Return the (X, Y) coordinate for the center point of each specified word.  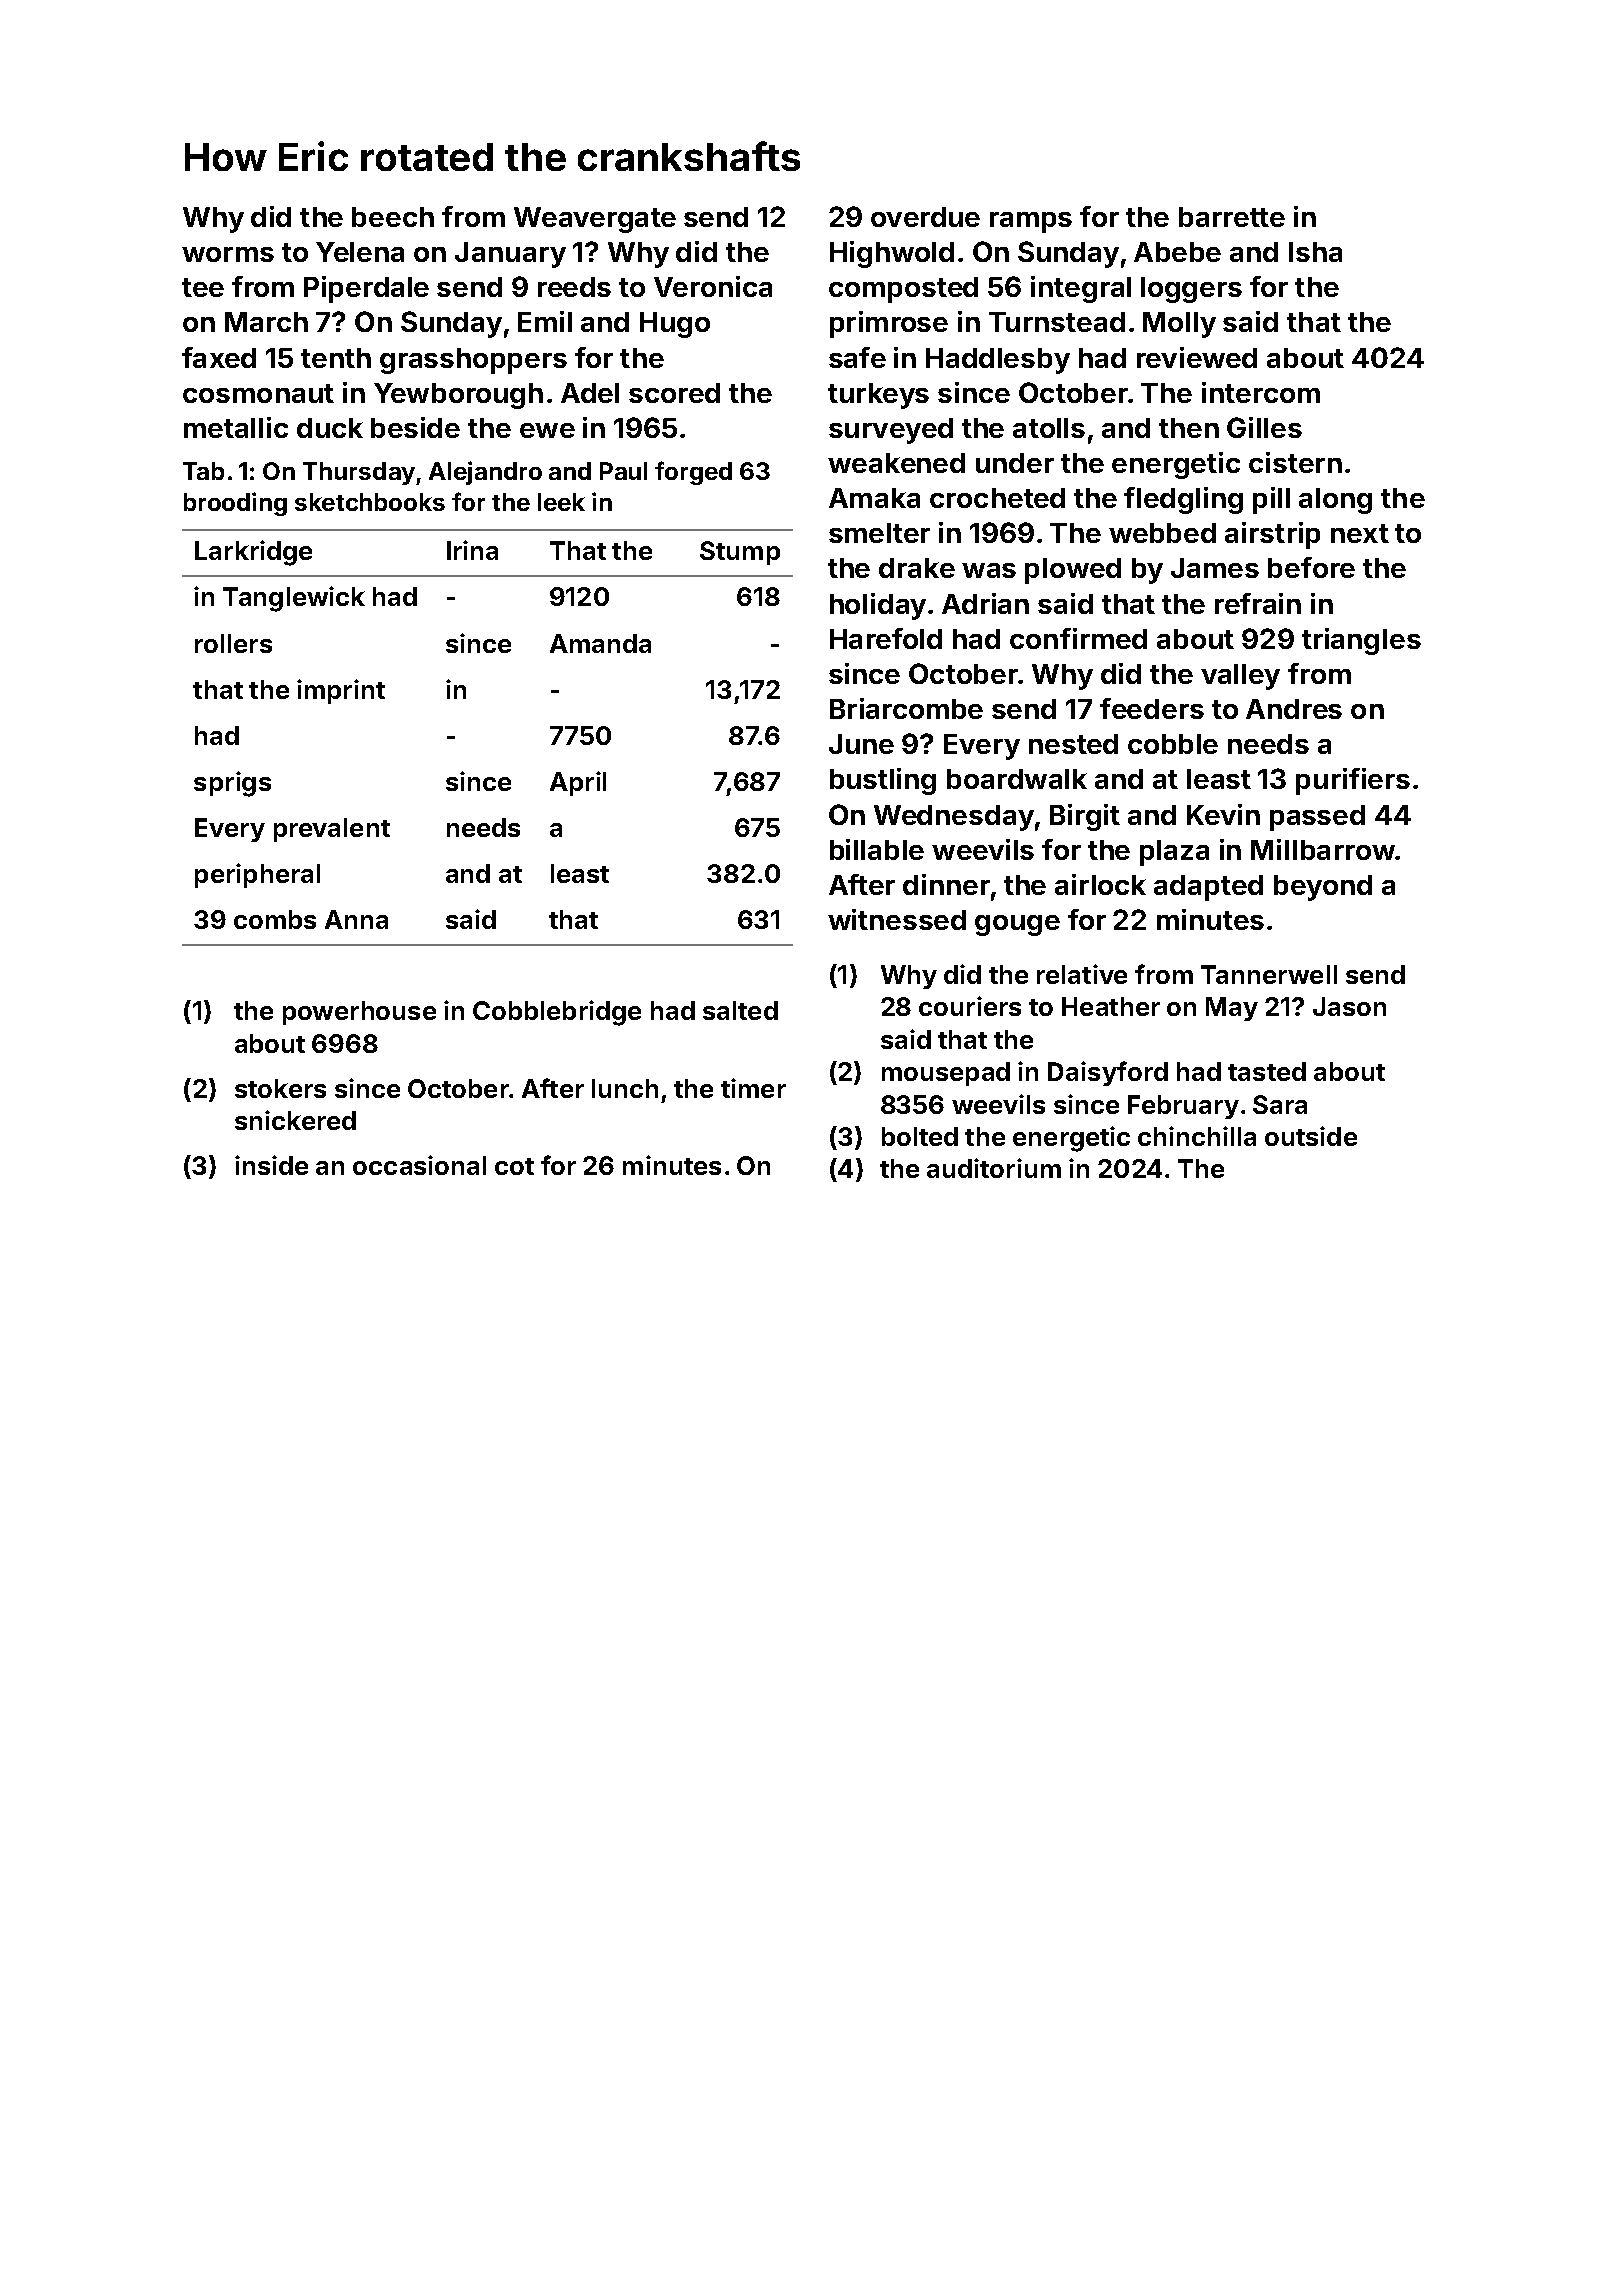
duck (330, 428)
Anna (356, 919)
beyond (1323, 888)
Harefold (886, 638)
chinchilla (1197, 1136)
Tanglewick (294, 599)
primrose (889, 324)
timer (753, 1088)
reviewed (1197, 357)
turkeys (878, 396)
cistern (1295, 462)
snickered (295, 1120)
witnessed (897, 919)
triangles (1361, 641)
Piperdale (366, 289)
